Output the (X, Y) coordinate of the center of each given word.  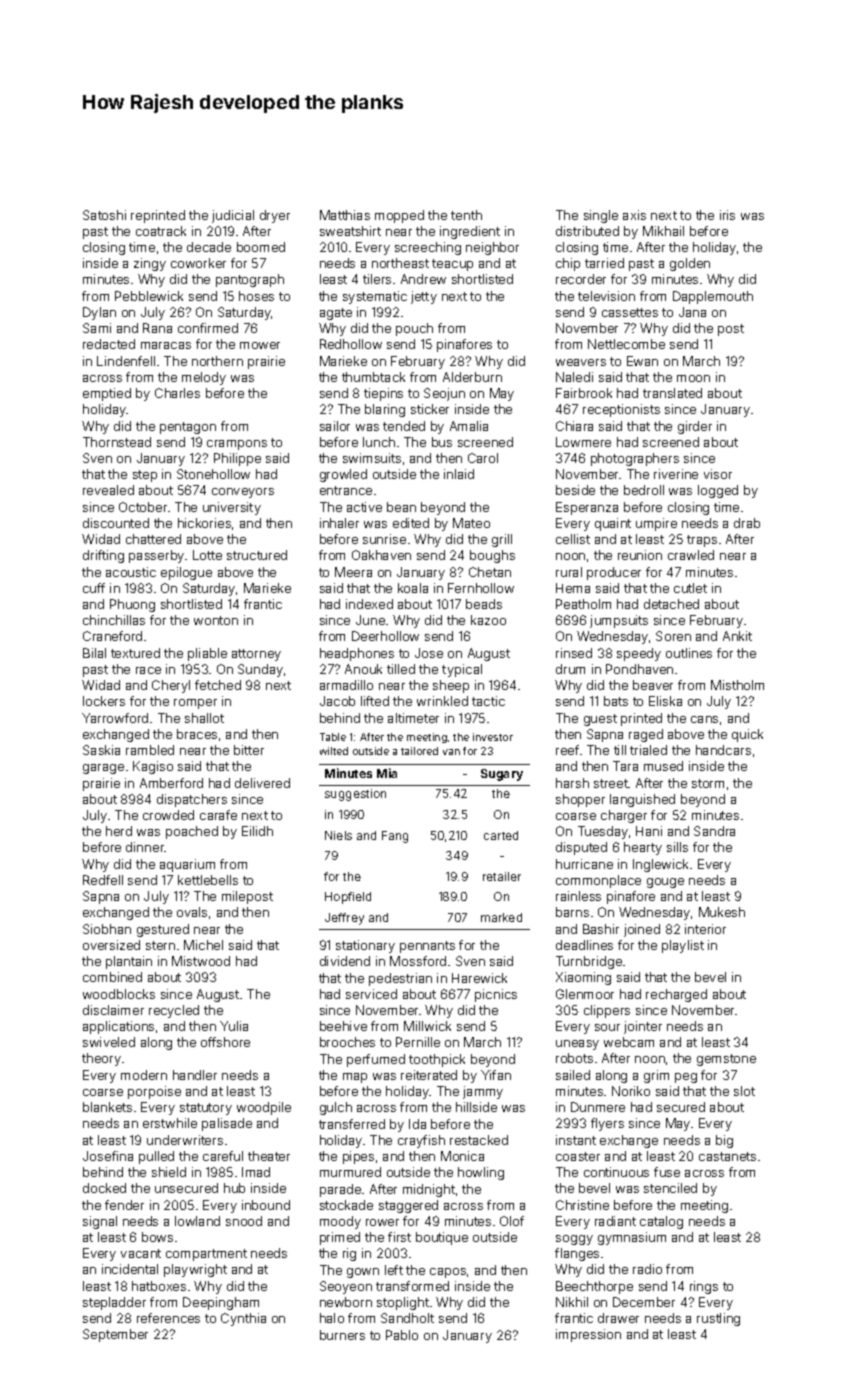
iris (727, 215)
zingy (150, 264)
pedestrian (400, 979)
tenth (466, 215)
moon (693, 378)
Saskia (101, 750)
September (115, 1335)
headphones (357, 654)
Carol (483, 458)
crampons (237, 445)
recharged (676, 995)
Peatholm (583, 604)
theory (101, 1059)
